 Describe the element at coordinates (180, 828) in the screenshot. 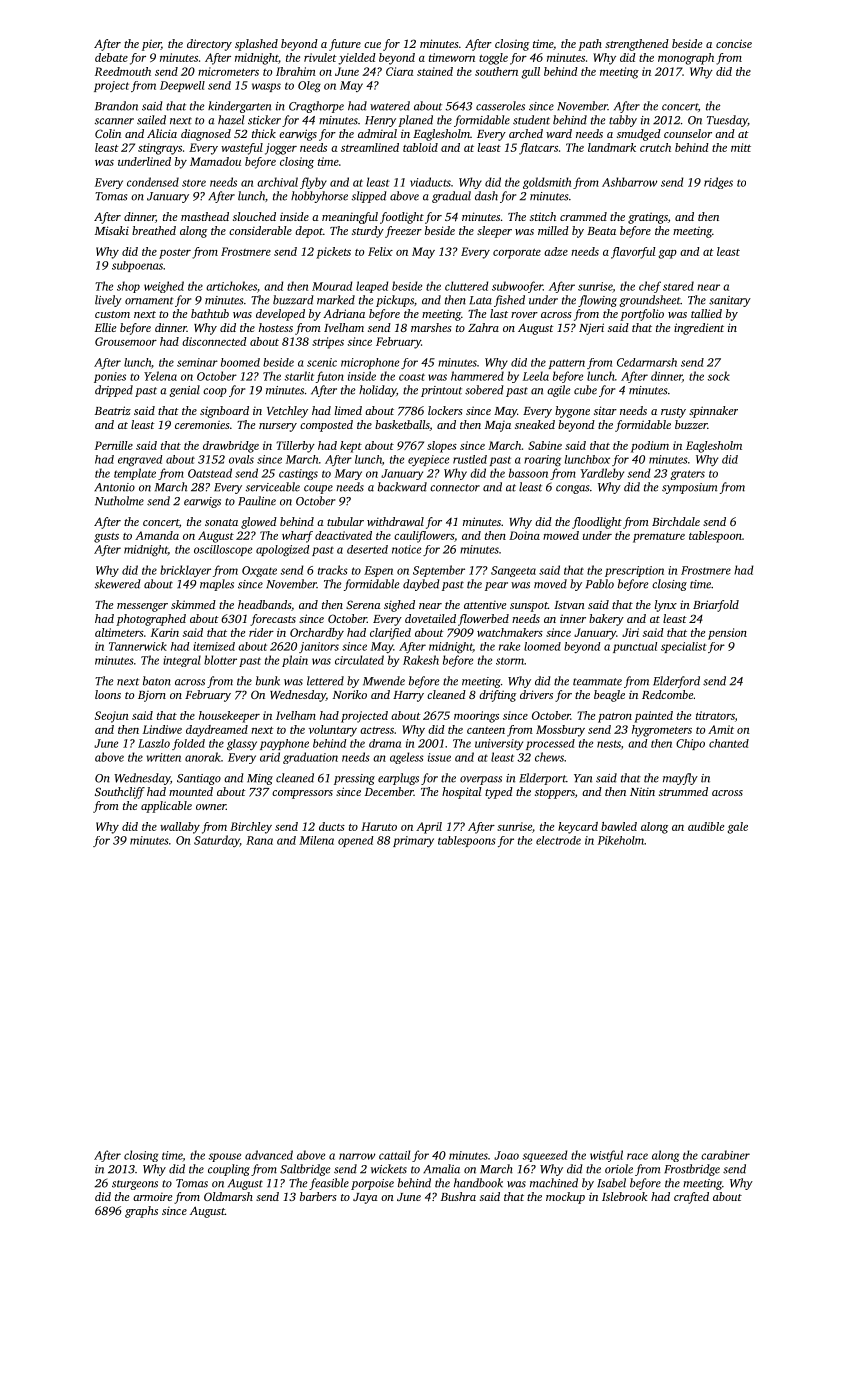

I see `wallaby` at that location.
